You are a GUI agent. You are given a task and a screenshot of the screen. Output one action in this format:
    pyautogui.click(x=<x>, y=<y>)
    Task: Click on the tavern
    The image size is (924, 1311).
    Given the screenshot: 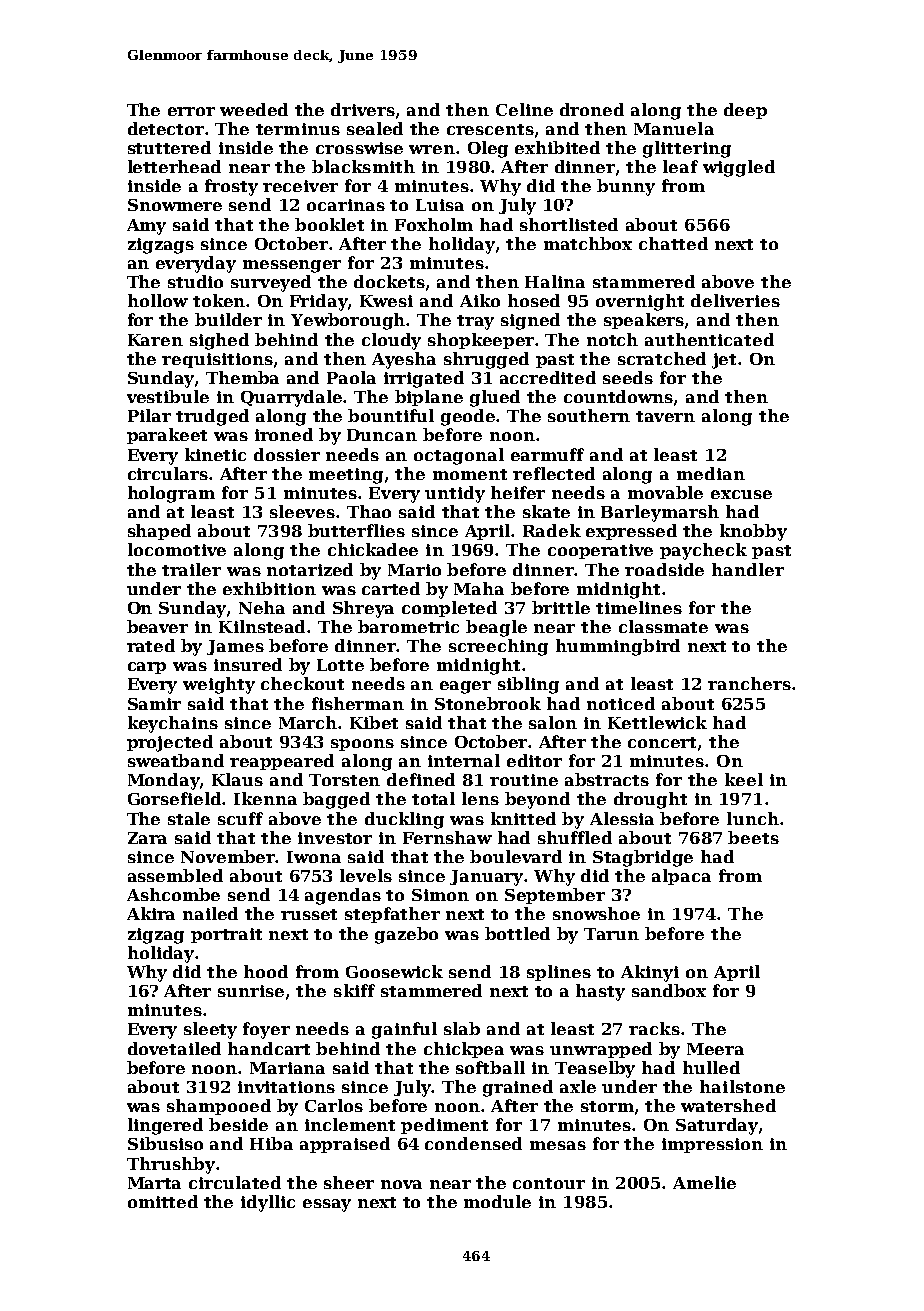 What is the action you would take?
    pyautogui.click(x=665, y=416)
